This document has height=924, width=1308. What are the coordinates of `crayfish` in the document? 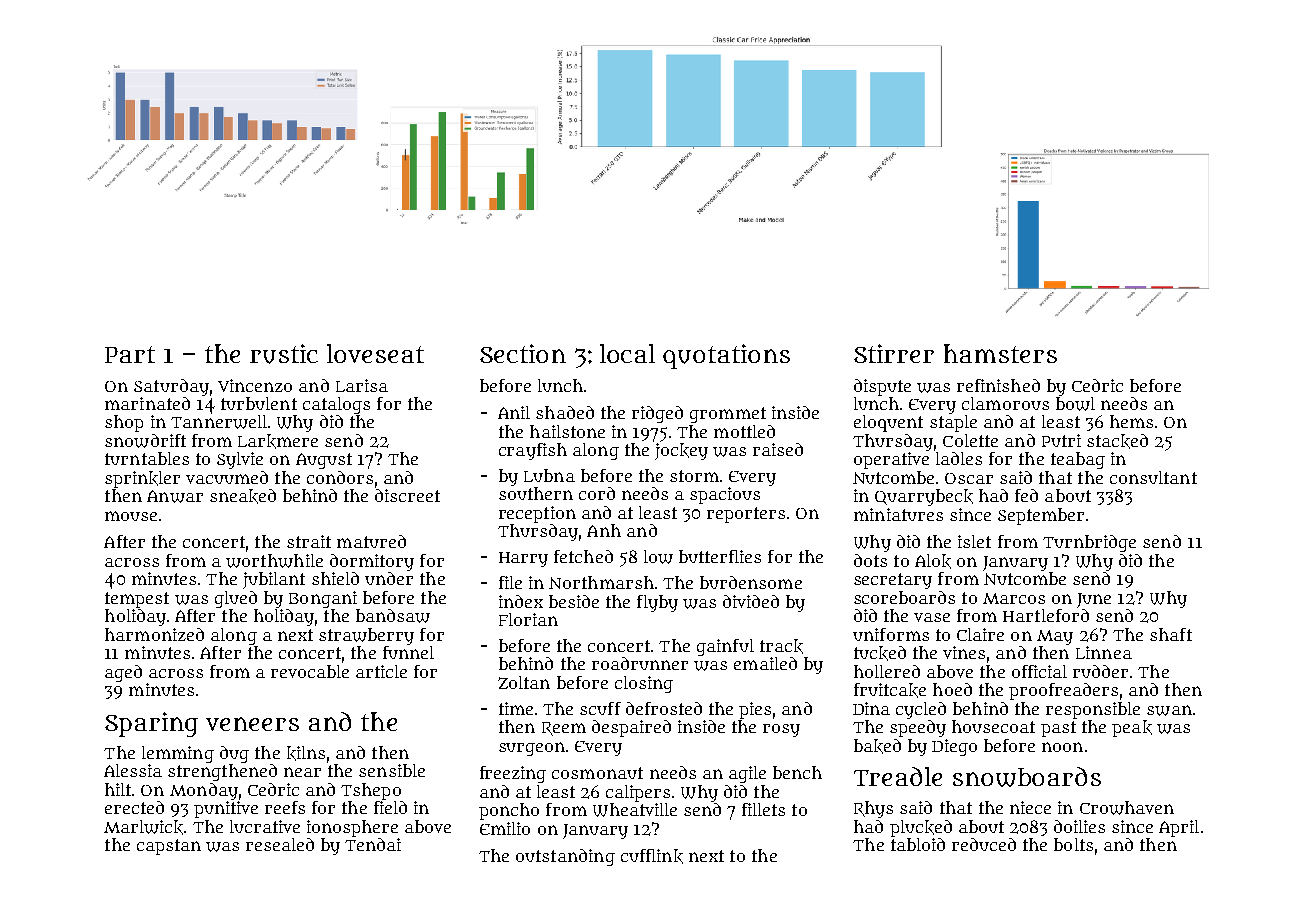 It's located at (533, 451).
